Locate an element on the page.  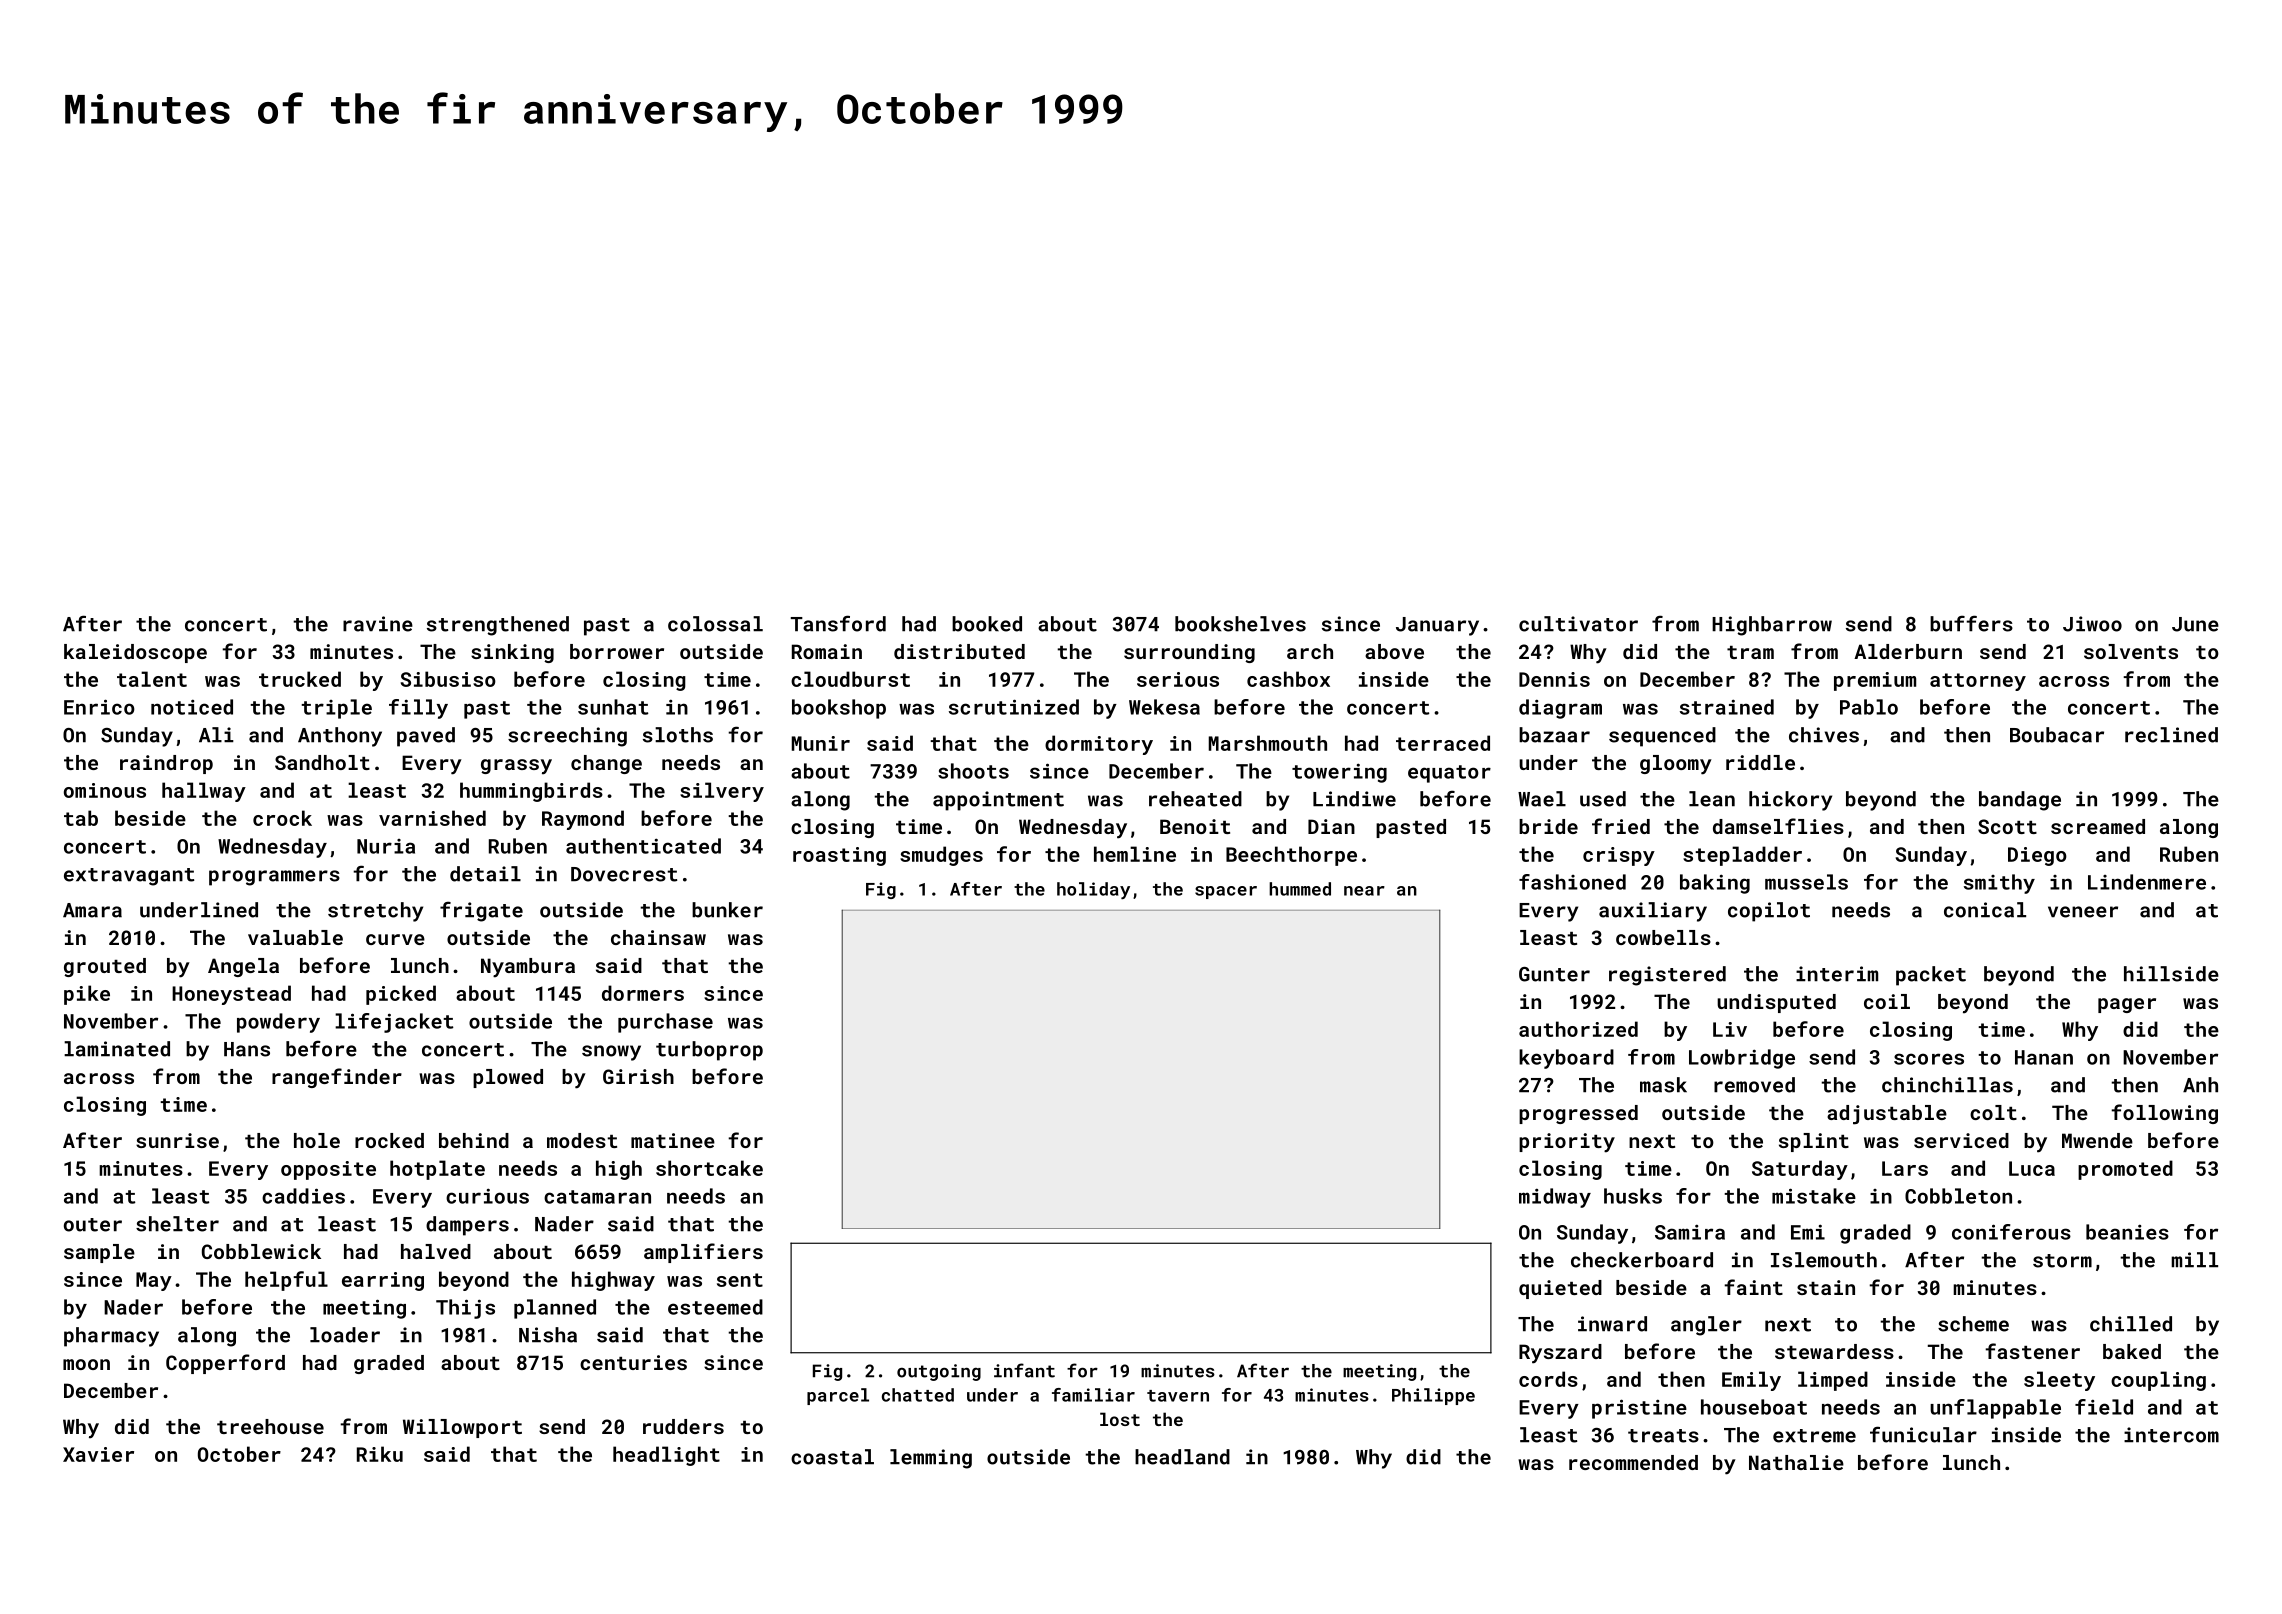
serious is located at coordinates (1178, 679).
